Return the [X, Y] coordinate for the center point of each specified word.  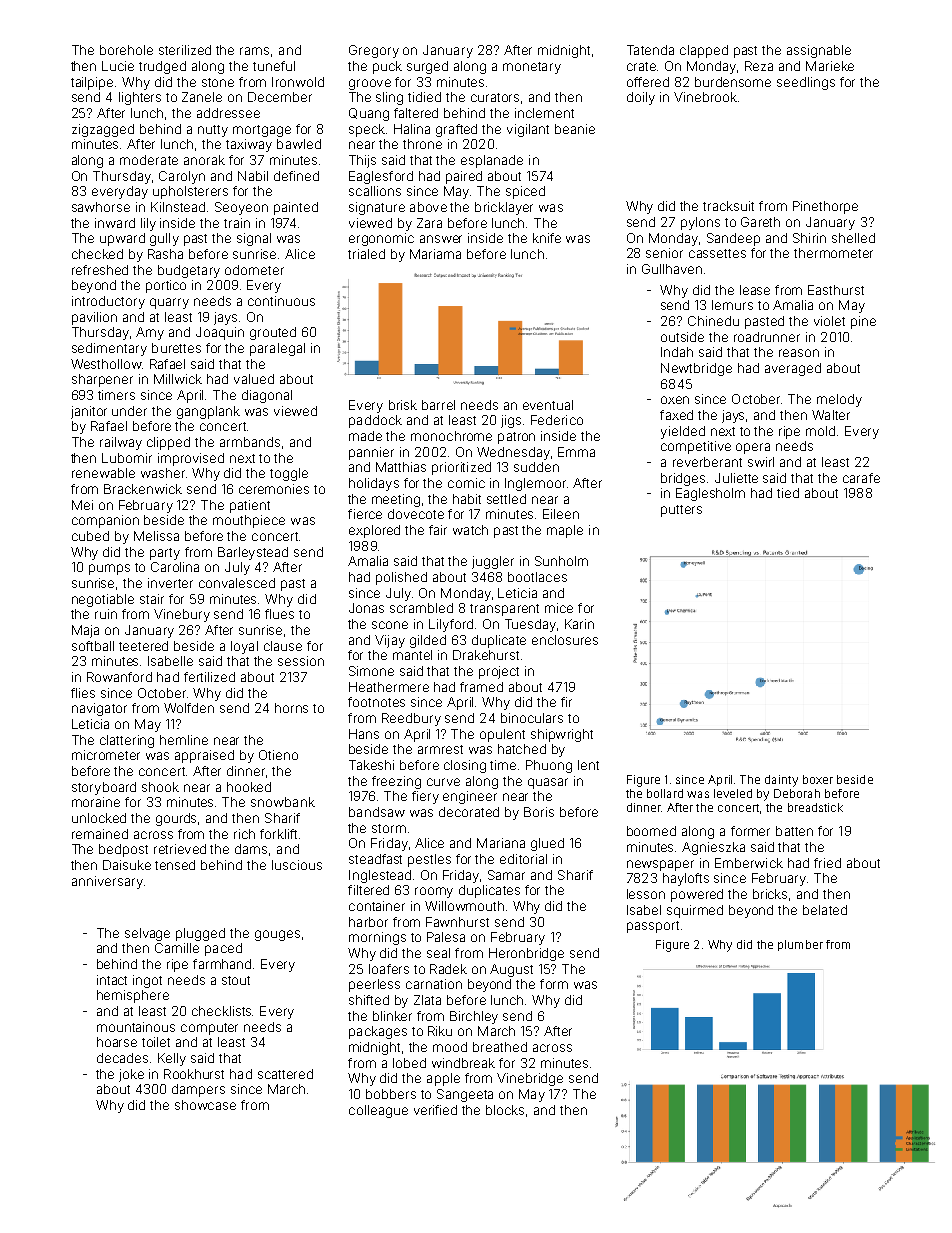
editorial [523, 859]
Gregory [374, 51]
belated [825, 910]
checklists [221, 1011]
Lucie [118, 66]
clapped [704, 51]
